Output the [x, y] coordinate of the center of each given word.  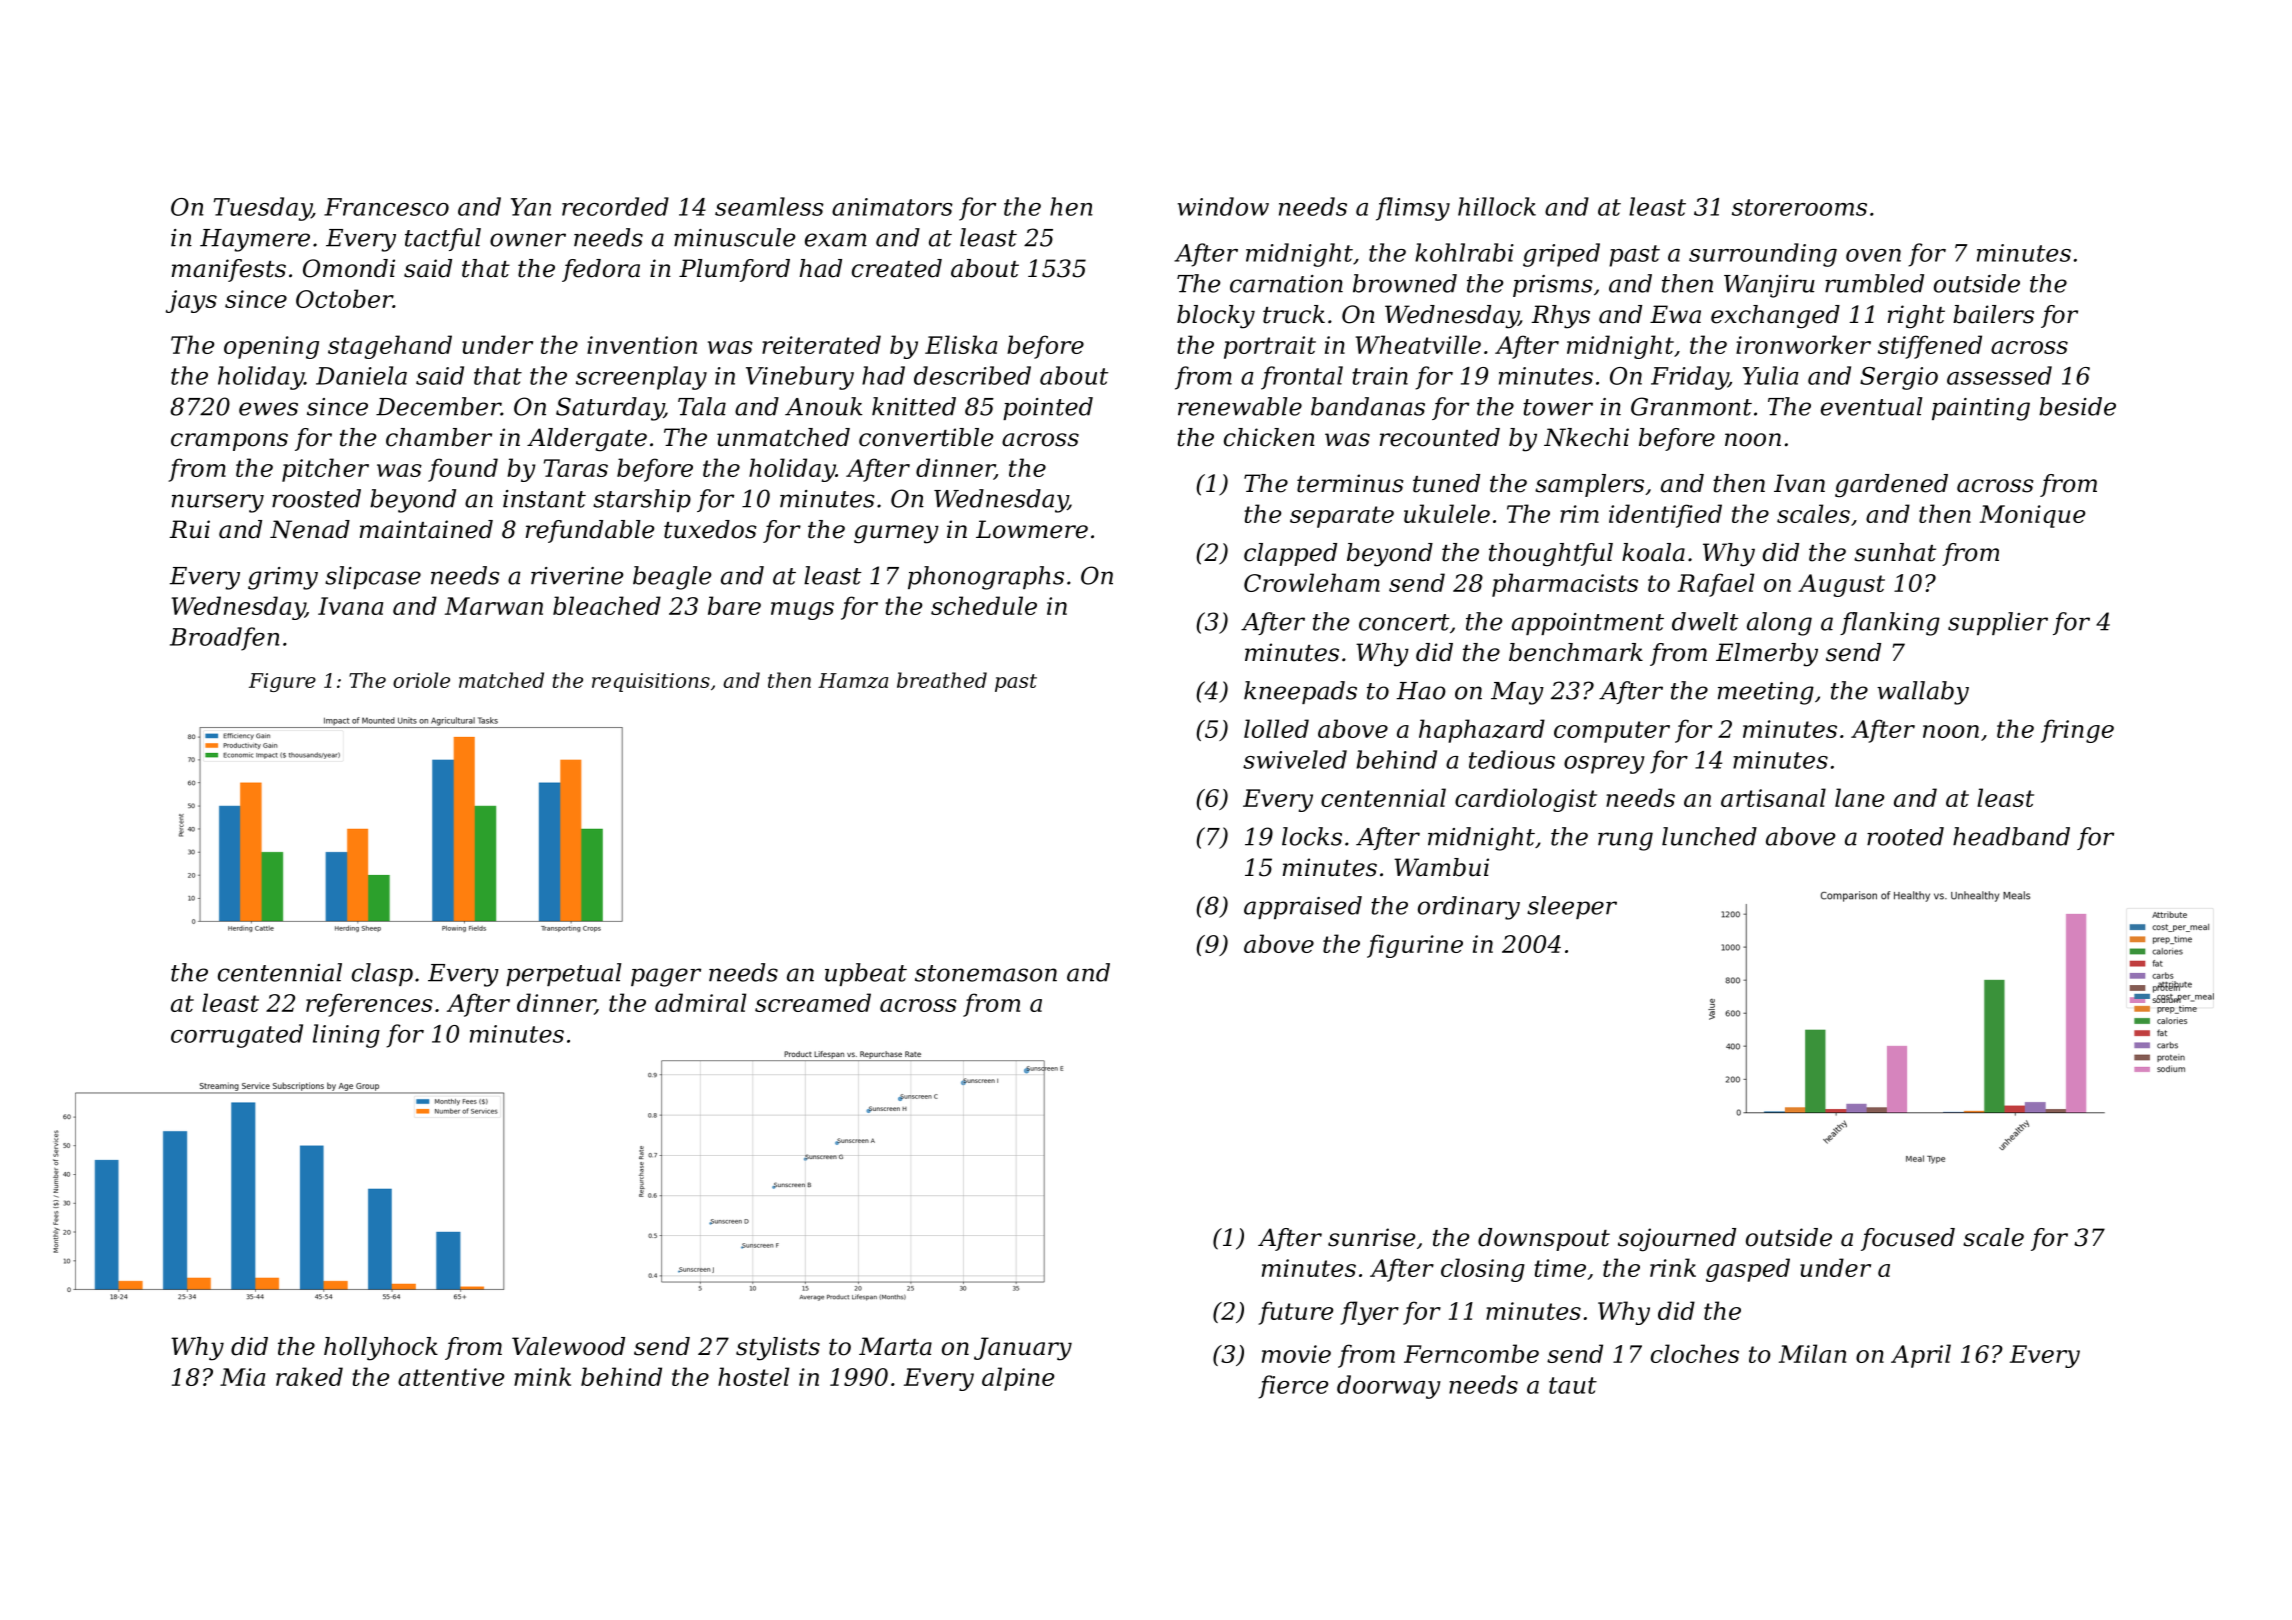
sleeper [1572, 907]
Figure [282, 682]
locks [1312, 836]
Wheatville [1418, 344]
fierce [1293, 1387]
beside [2077, 406]
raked [309, 1376]
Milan [1812, 1353]
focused [1908, 1239]
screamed [813, 1002]
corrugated [237, 1036]
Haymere [255, 240]
